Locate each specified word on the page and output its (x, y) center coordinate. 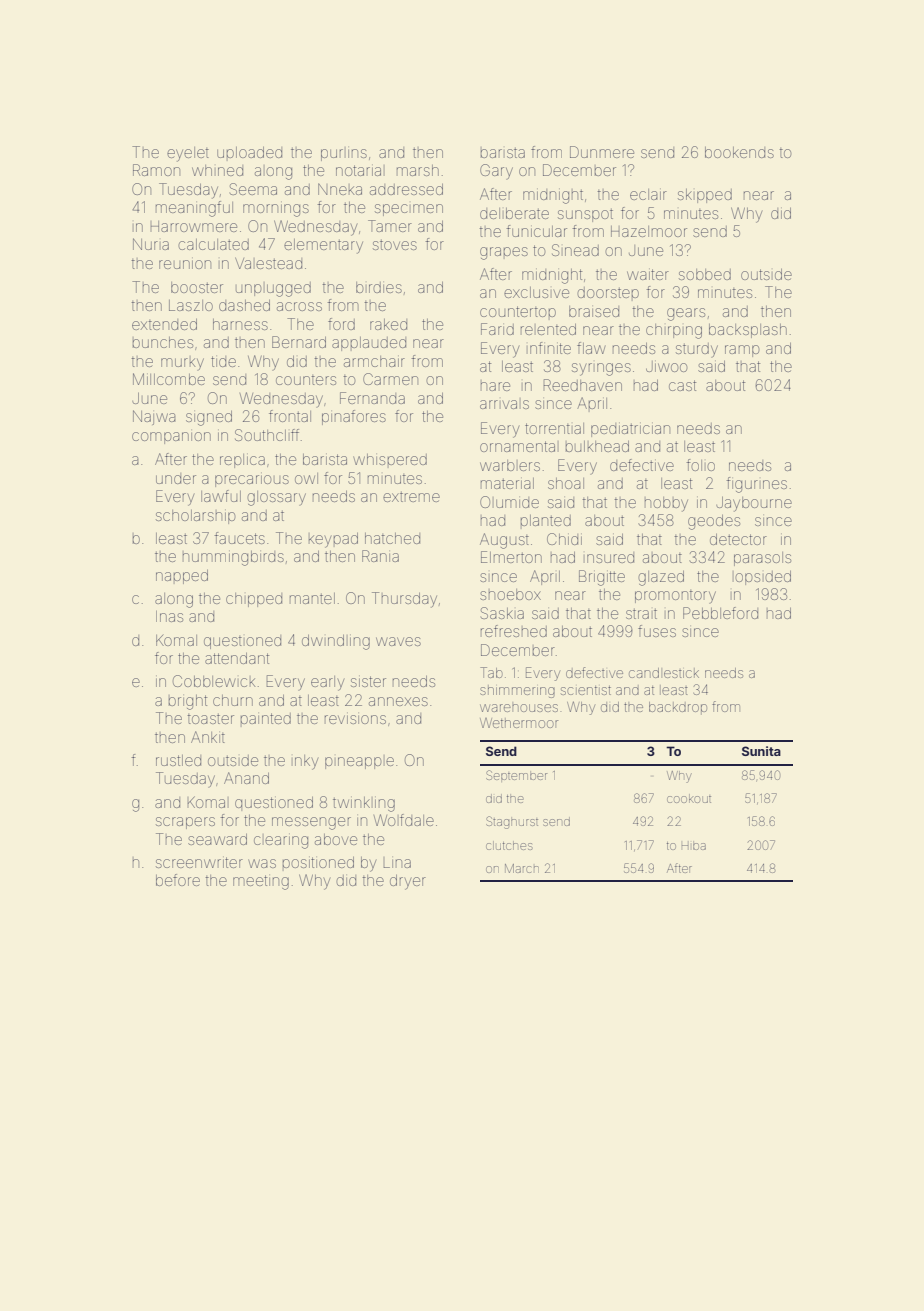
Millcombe (169, 379)
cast (682, 385)
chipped (254, 600)
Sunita (761, 751)
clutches (509, 845)
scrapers (185, 823)
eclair (648, 194)
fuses (657, 631)
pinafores (354, 417)
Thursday (404, 600)
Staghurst (512, 822)
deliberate (514, 213)
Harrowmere (194, 226)
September (516, 775)
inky (306, 762)
